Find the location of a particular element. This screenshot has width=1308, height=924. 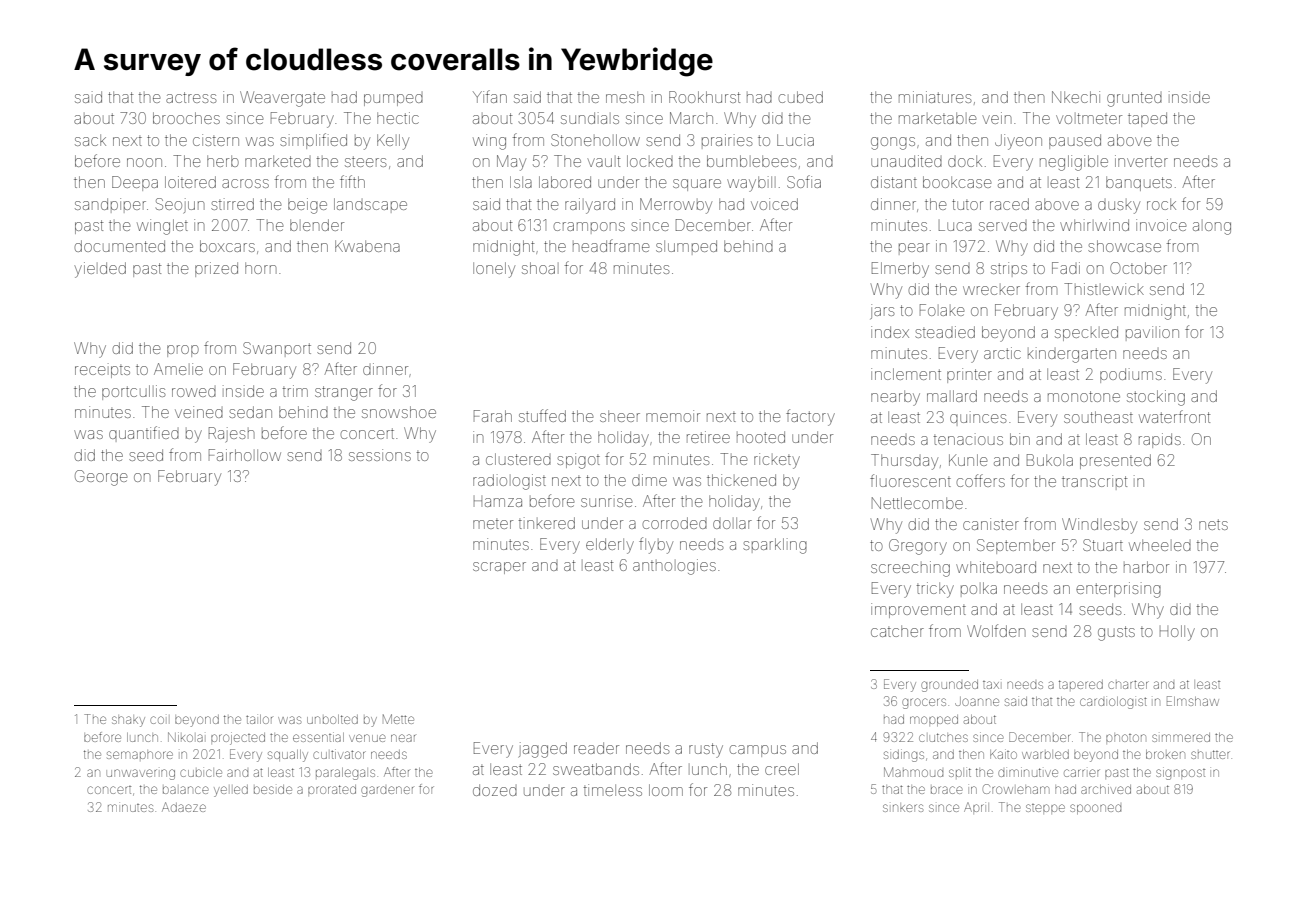

stuffed is located at coordinates (542, 415).
